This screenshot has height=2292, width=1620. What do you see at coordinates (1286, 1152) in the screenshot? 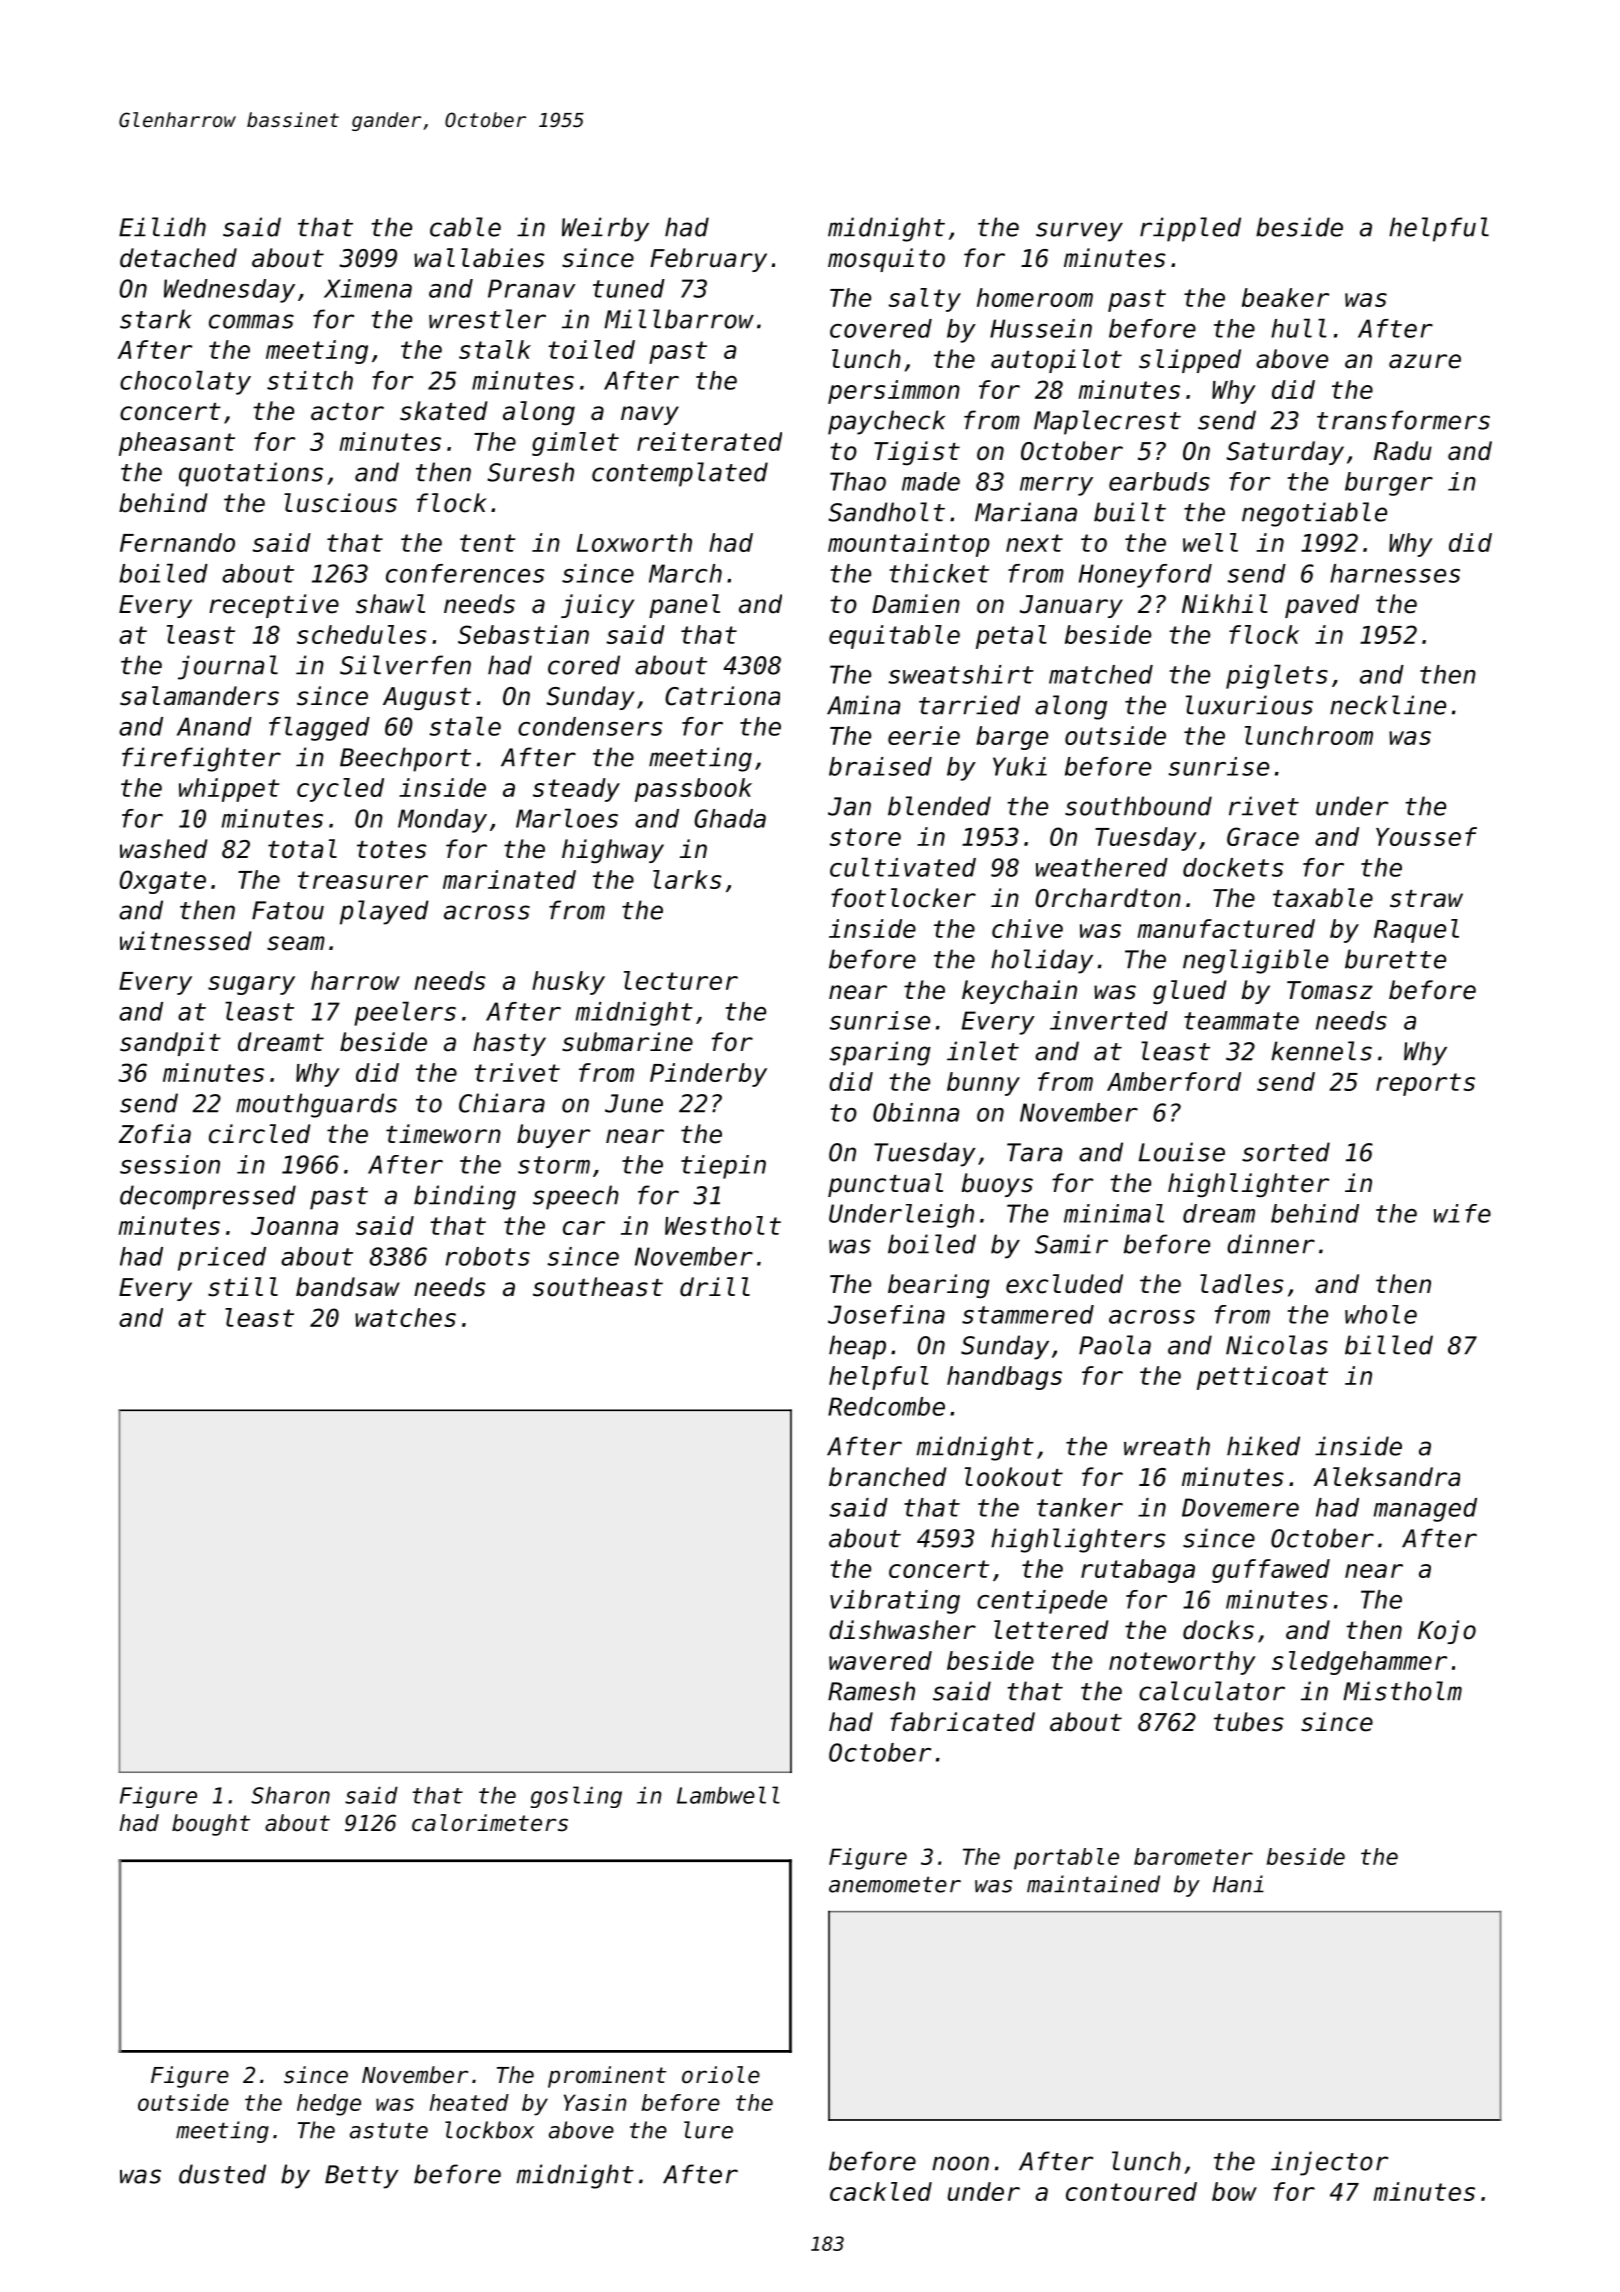
I see `sorted` at bounding box center [1286, 1152].
